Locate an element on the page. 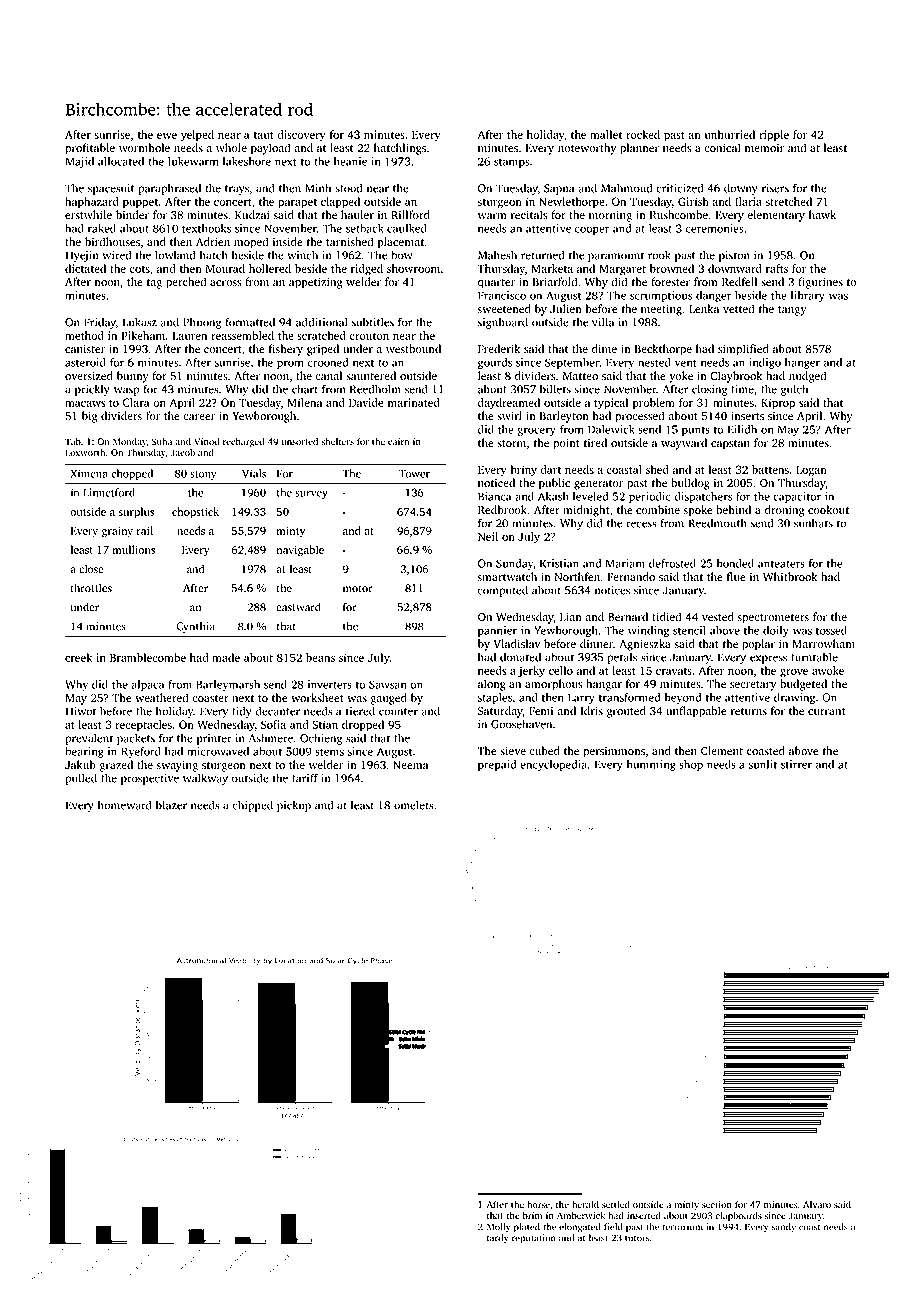  ewe is located at coordinates (167, 136).
